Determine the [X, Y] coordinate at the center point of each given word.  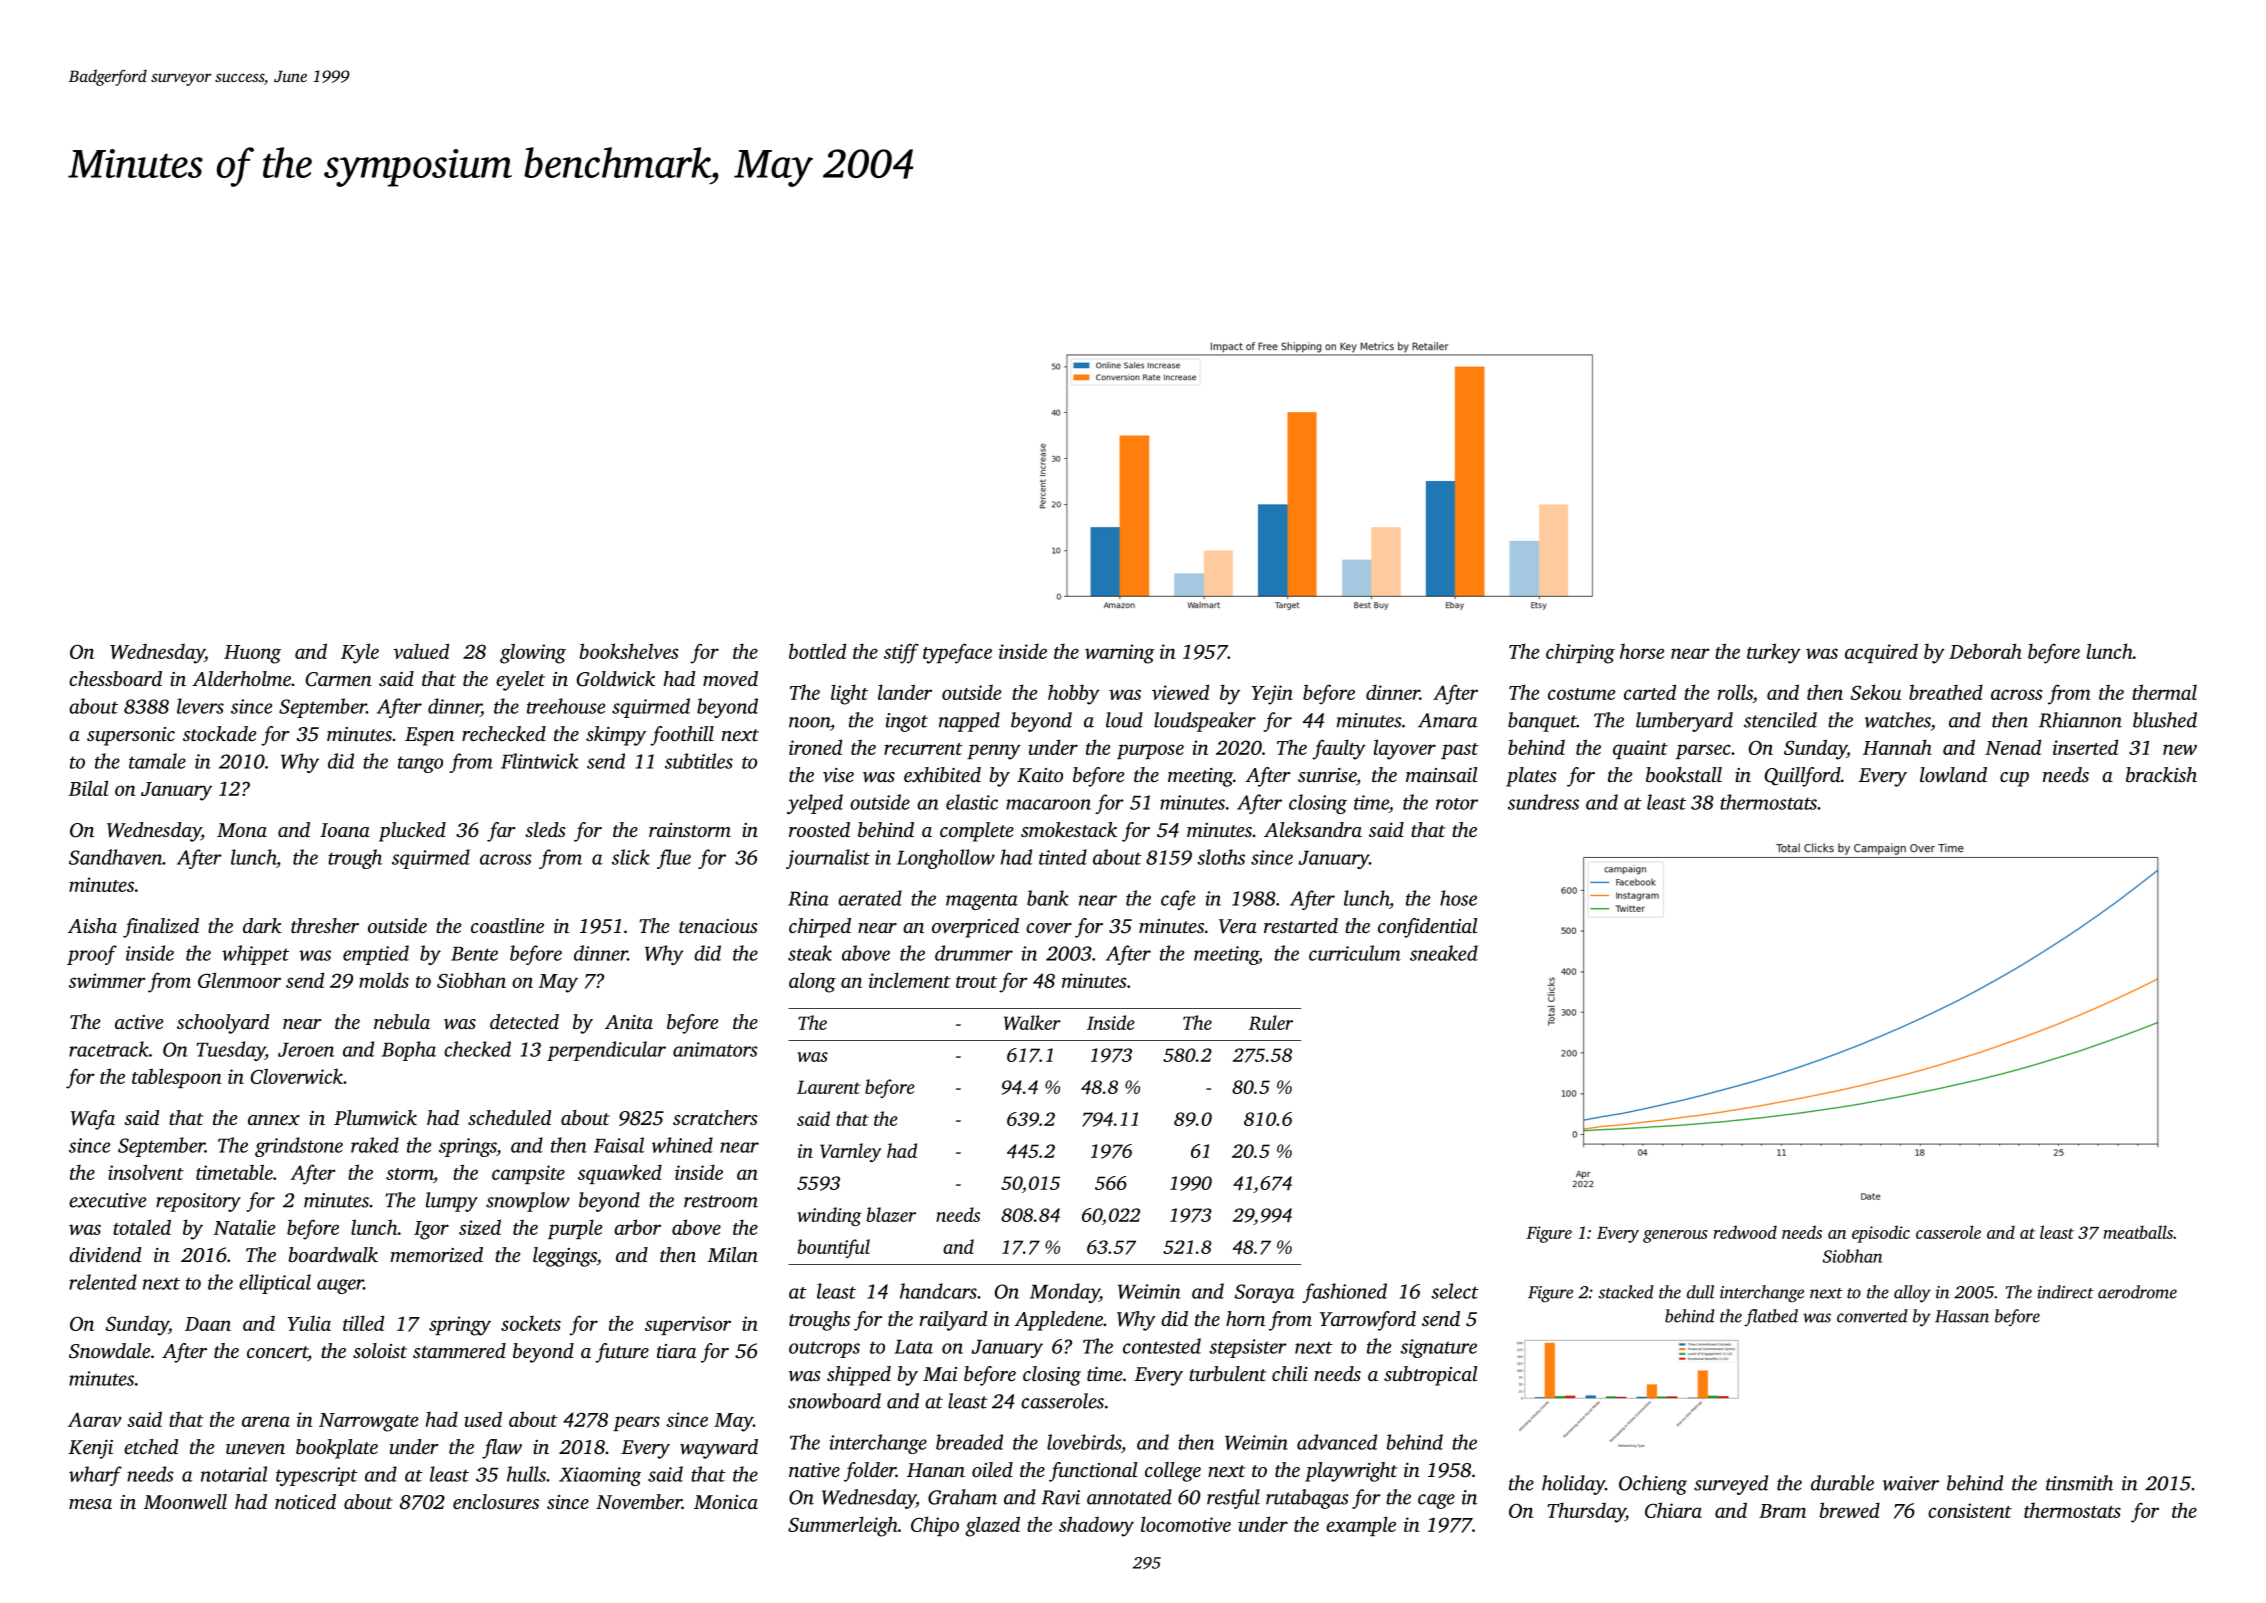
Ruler [1271, 1022]
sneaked [1444, 953]
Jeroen [306, 1050]
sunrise [1327, 775]
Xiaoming [600, 1476]
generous [1675, 1236]
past [1460, 751]
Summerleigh [843, 1526]
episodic [1881, 1234]
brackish [2161, 774]
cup [2014, 779]
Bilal [88, 788]
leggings [565, 1257]
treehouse [566, 706]
